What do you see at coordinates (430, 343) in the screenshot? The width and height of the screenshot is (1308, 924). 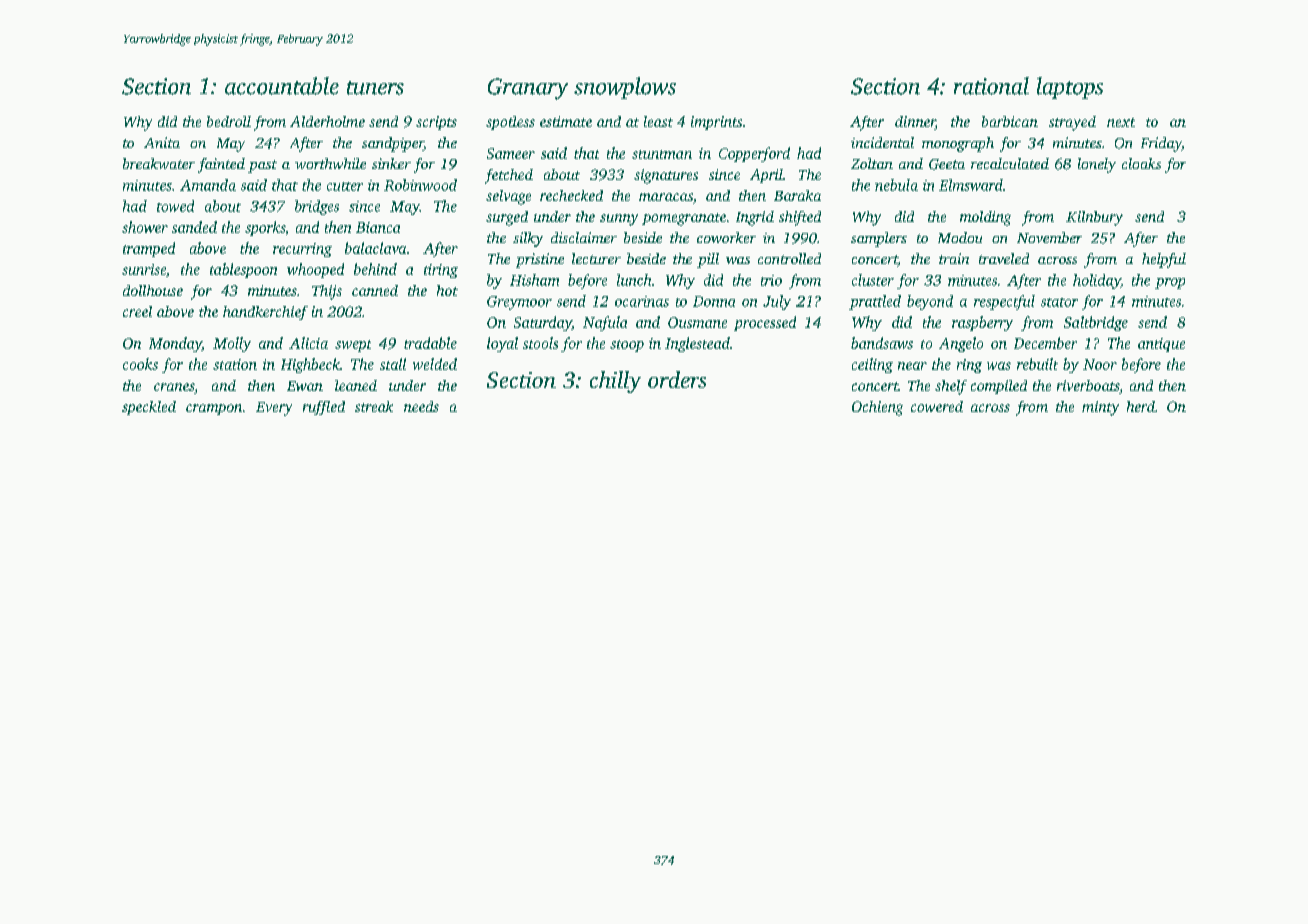 I see `tradable` at bounding box center [430, 343].
